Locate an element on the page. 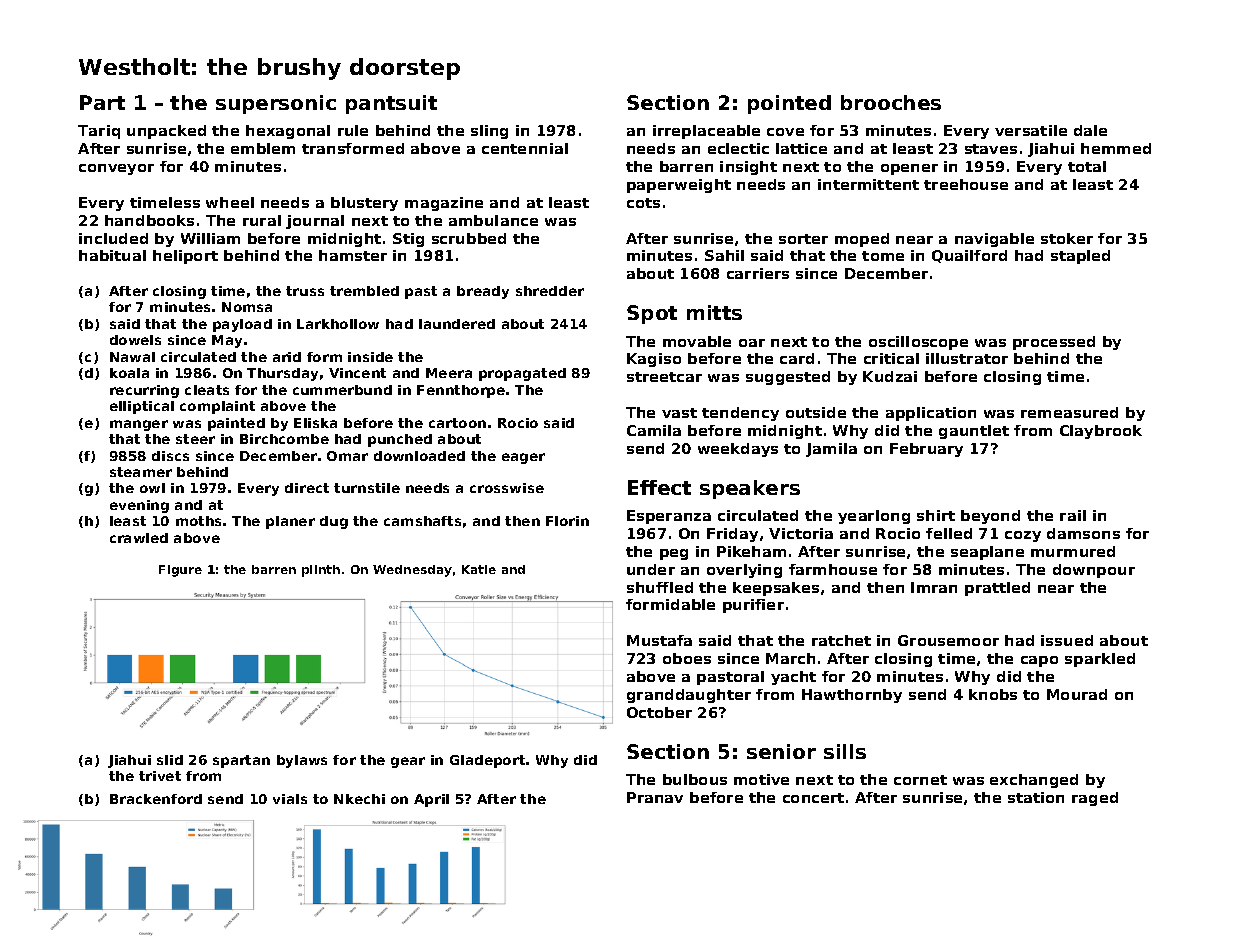  Brackenford is located at coordinates (156, 799).
